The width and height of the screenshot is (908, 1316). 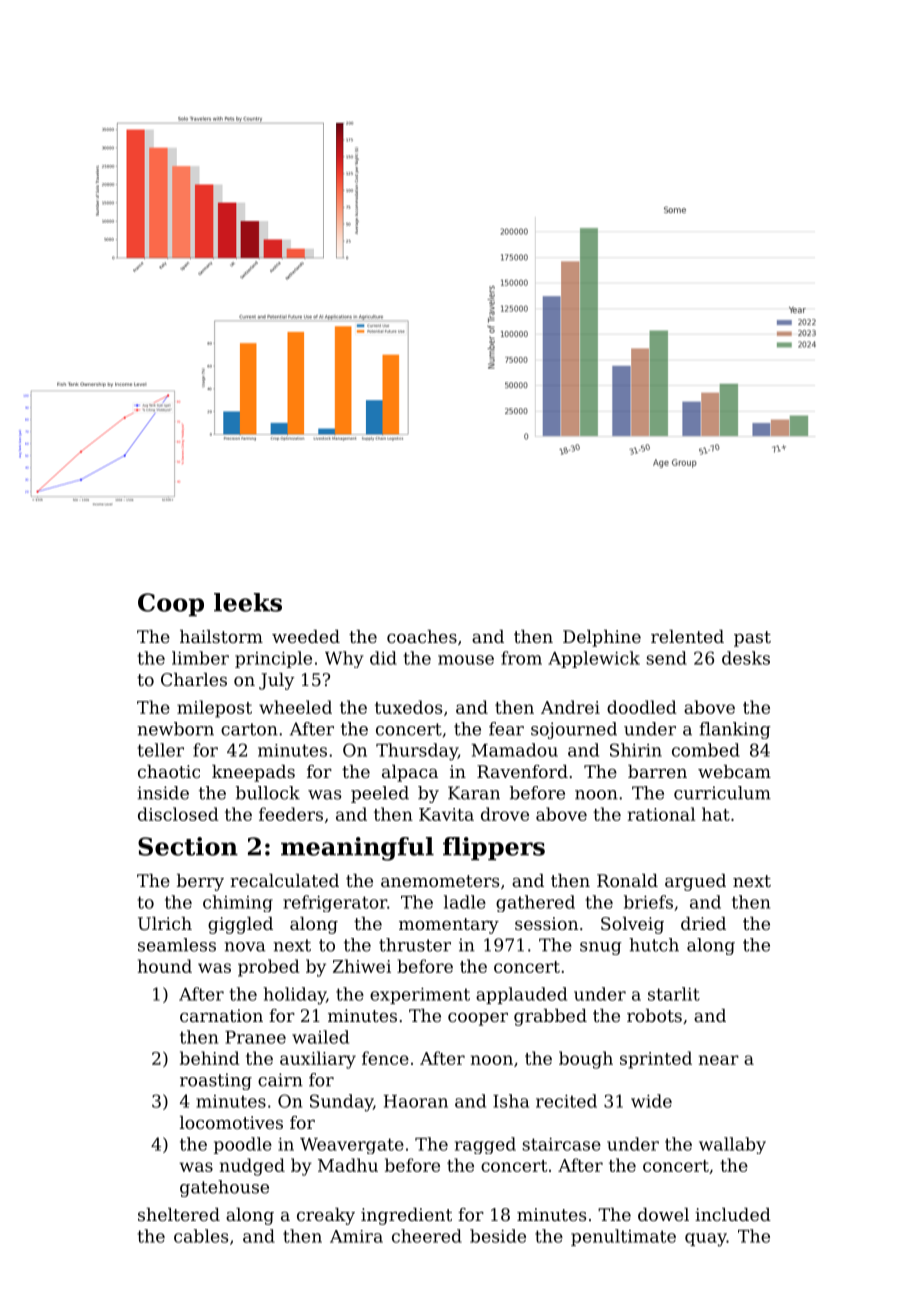 What do you see at coordinates (746, 658) in the screenshot?
I see `desks` at bounding box center [746, 658].
